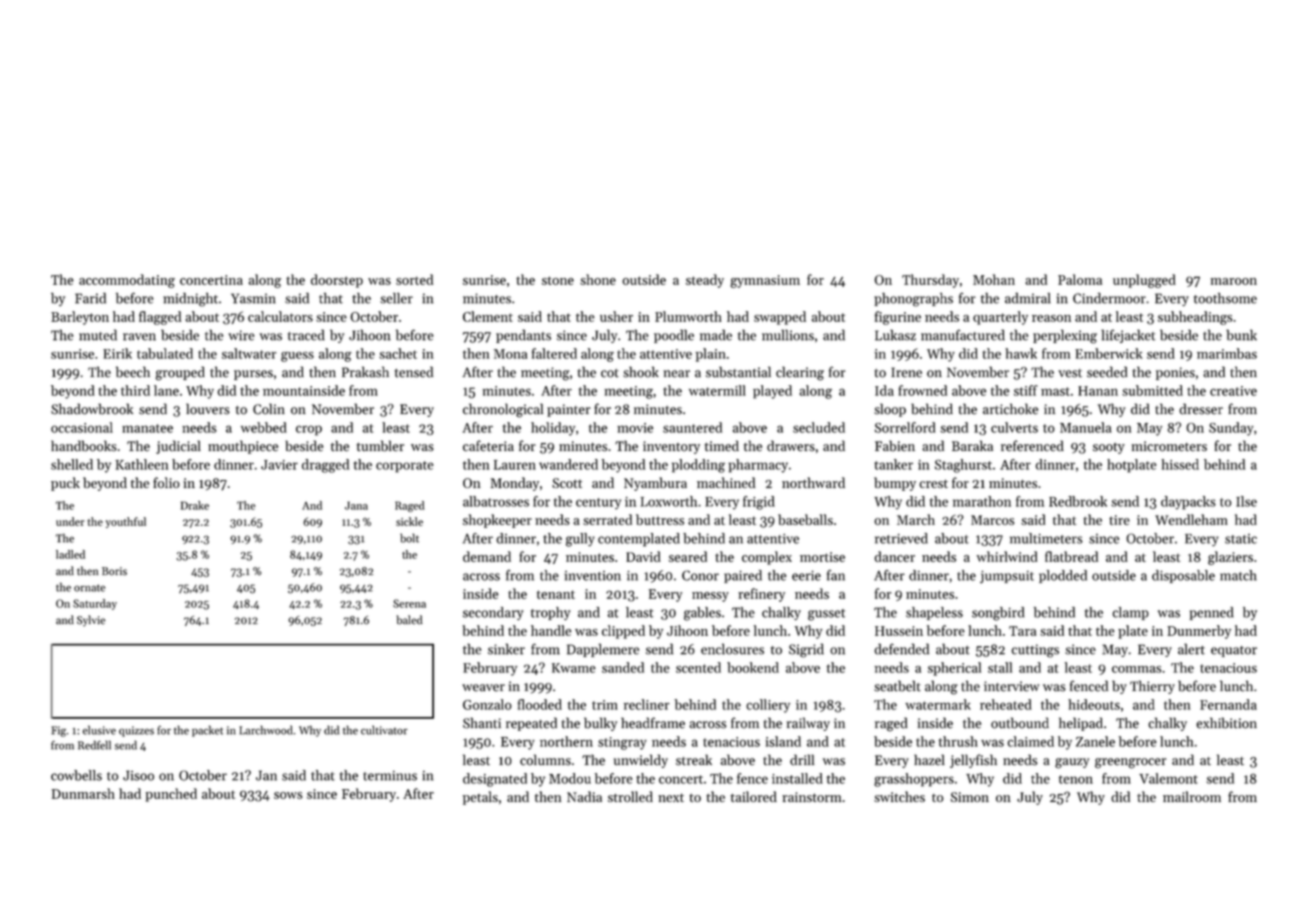 This document has width=1308, height=924. What do you see at coordinates (1241, 539) in the document?
I see `static` at bounding box center [1241, 539].
